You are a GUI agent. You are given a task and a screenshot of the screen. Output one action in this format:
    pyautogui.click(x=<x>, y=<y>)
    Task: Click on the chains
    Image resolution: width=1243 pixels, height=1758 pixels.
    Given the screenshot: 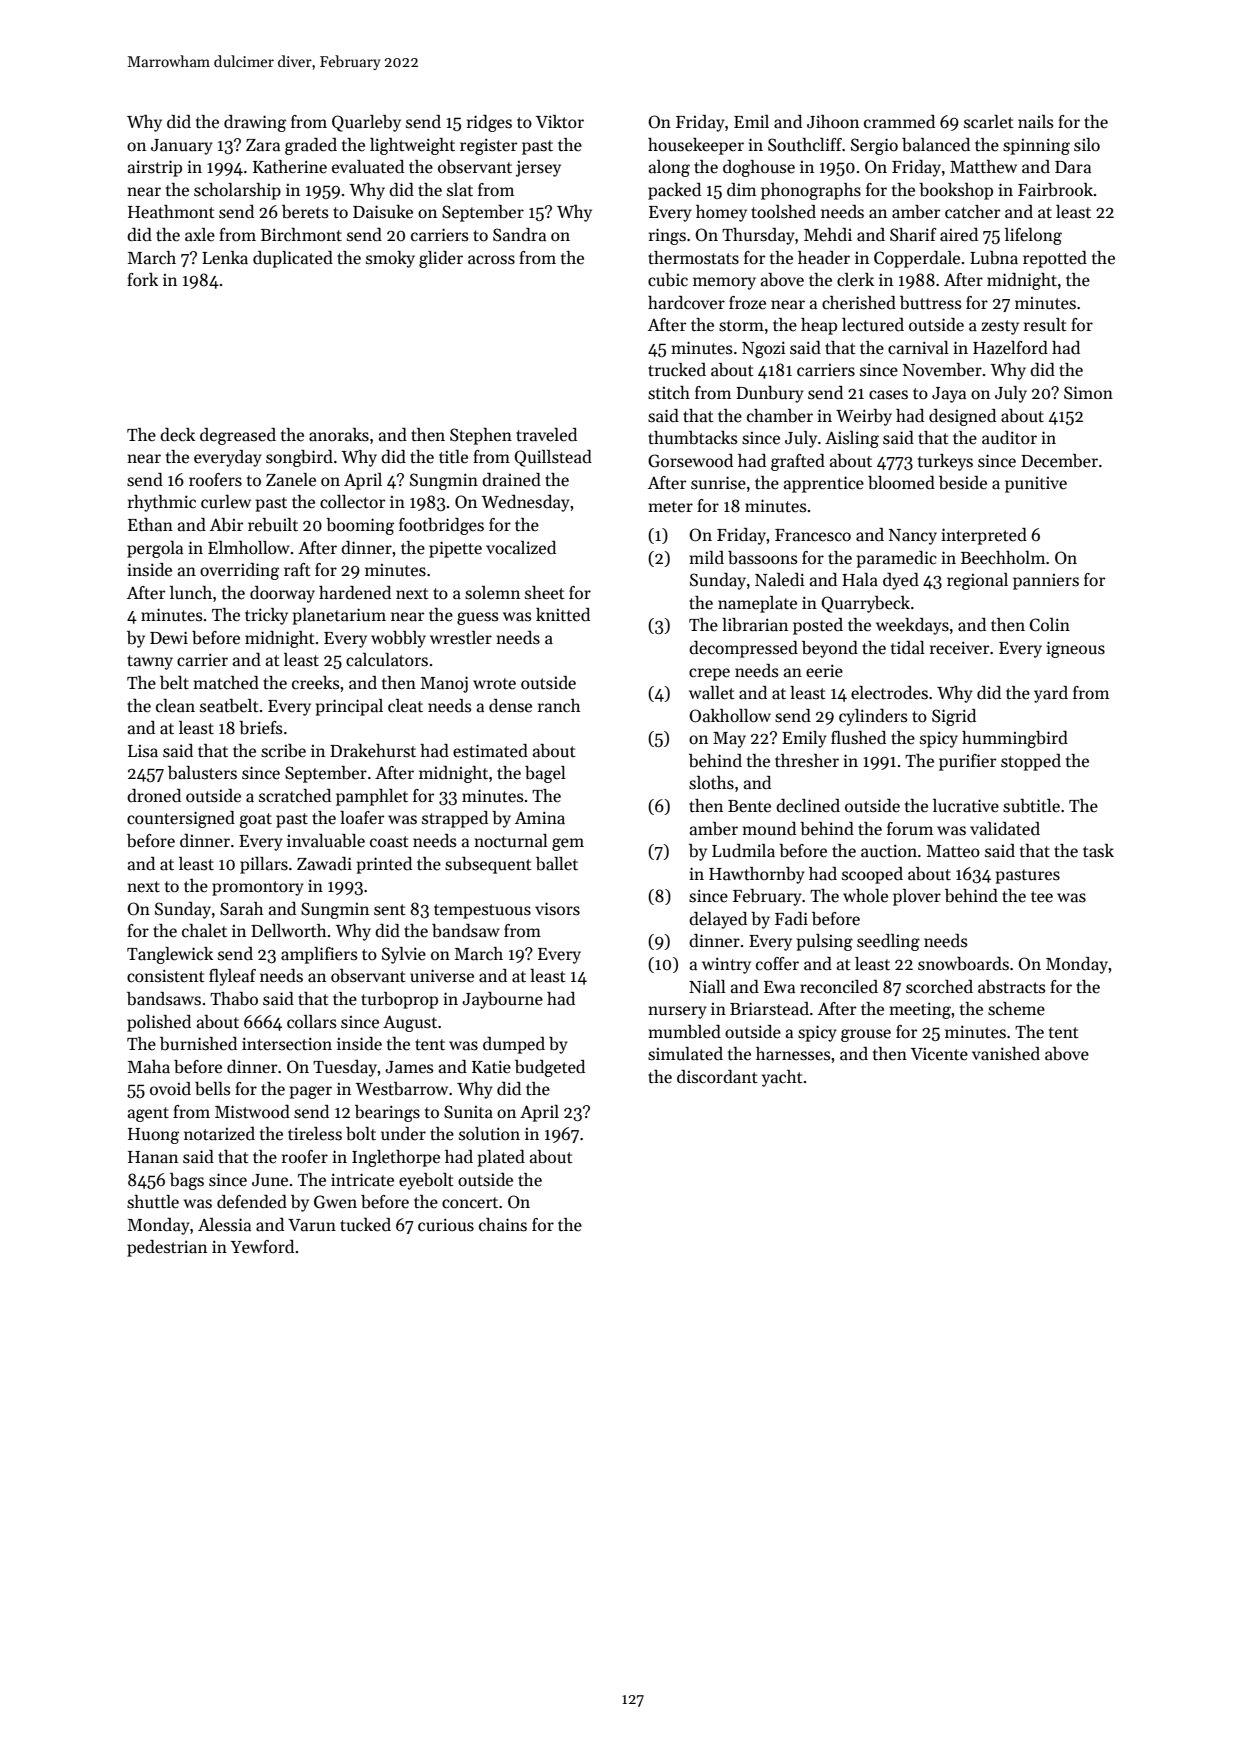 What is the action you would take?
    pyautogui.click(x=503, y=1225)
